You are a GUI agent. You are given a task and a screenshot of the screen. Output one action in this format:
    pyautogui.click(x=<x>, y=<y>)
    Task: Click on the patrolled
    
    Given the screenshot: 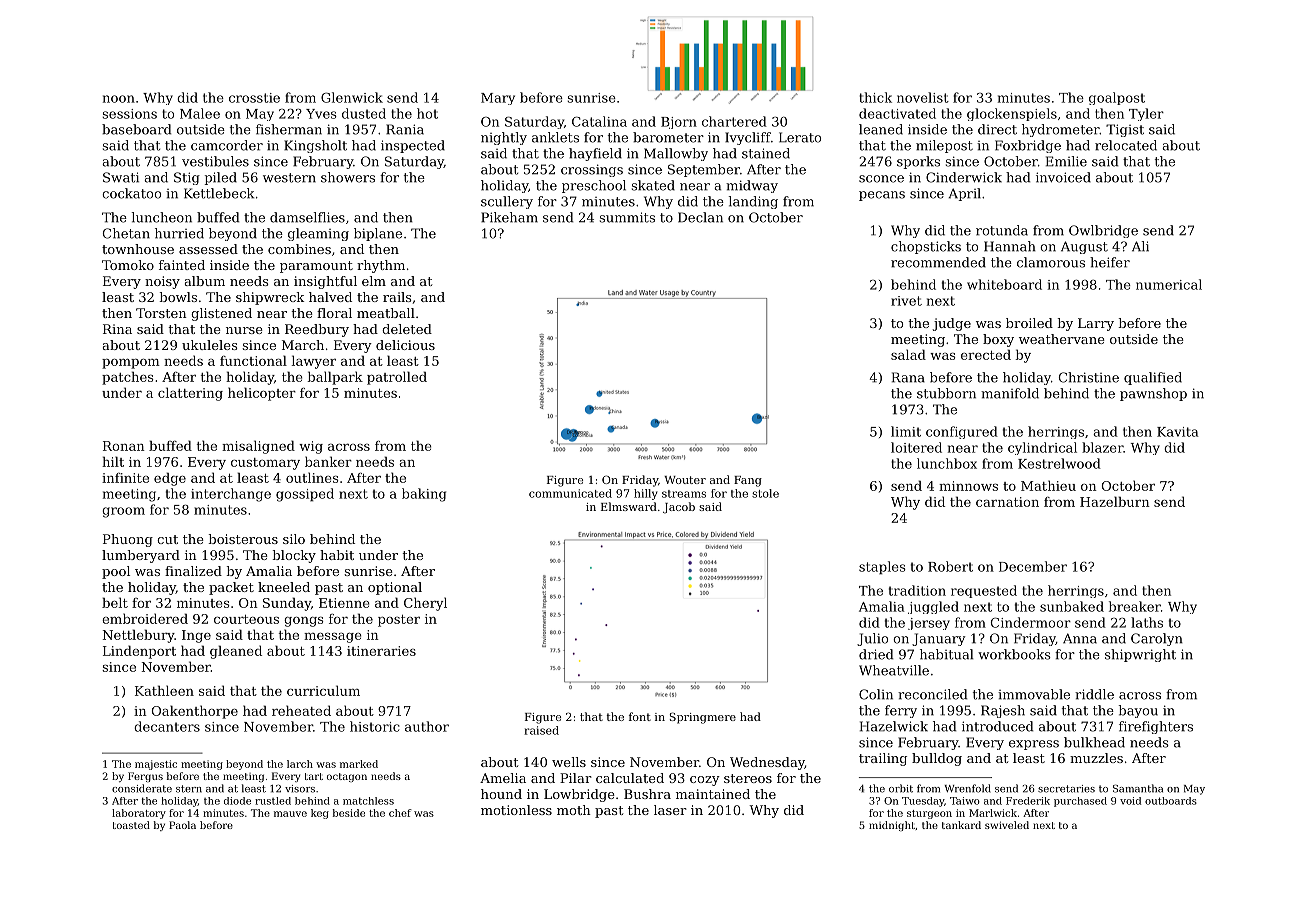 What is the action you would take?
    pyautogui.click(x=397, y=378)
